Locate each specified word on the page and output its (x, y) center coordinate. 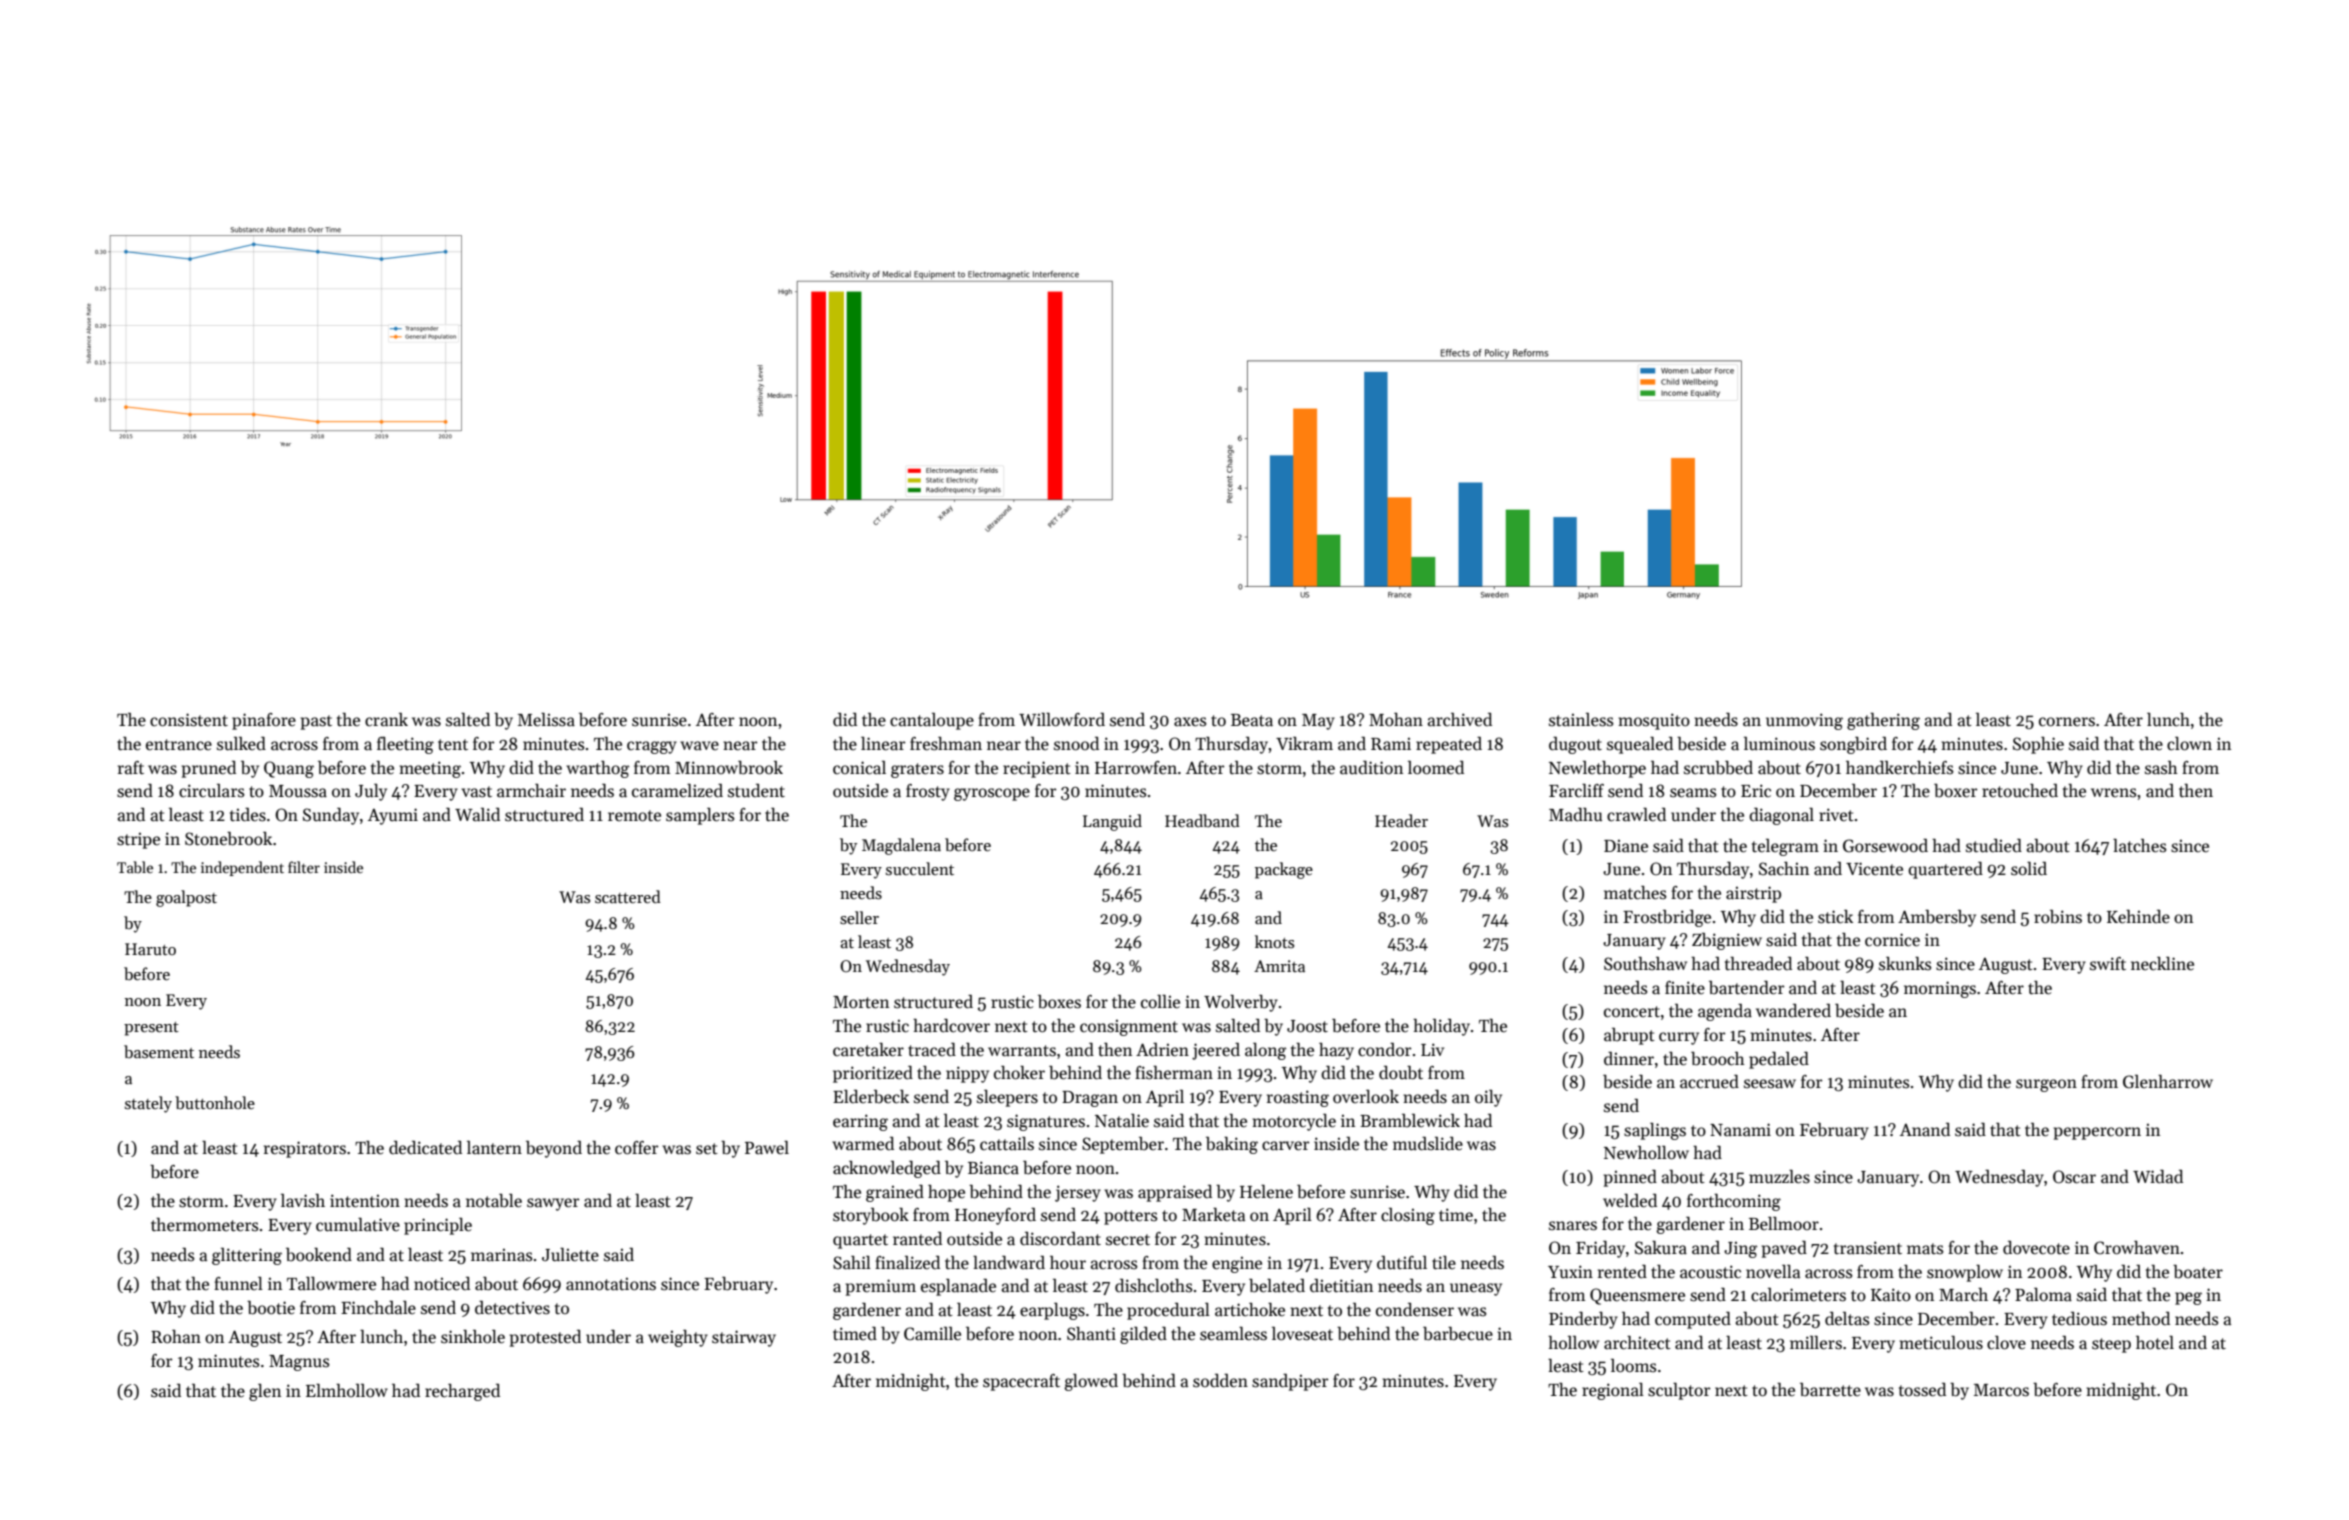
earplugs (1052, 1311)
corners (2067, 722)
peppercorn (2097, 1133)
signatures (1046, 1122)
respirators (305, 1149)
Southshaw (1645, 964)
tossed (1922, 1389)
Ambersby (1937, 918)
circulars (212, 791)
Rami (1391, 743)
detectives (512, 1308)
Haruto (150, 949)
